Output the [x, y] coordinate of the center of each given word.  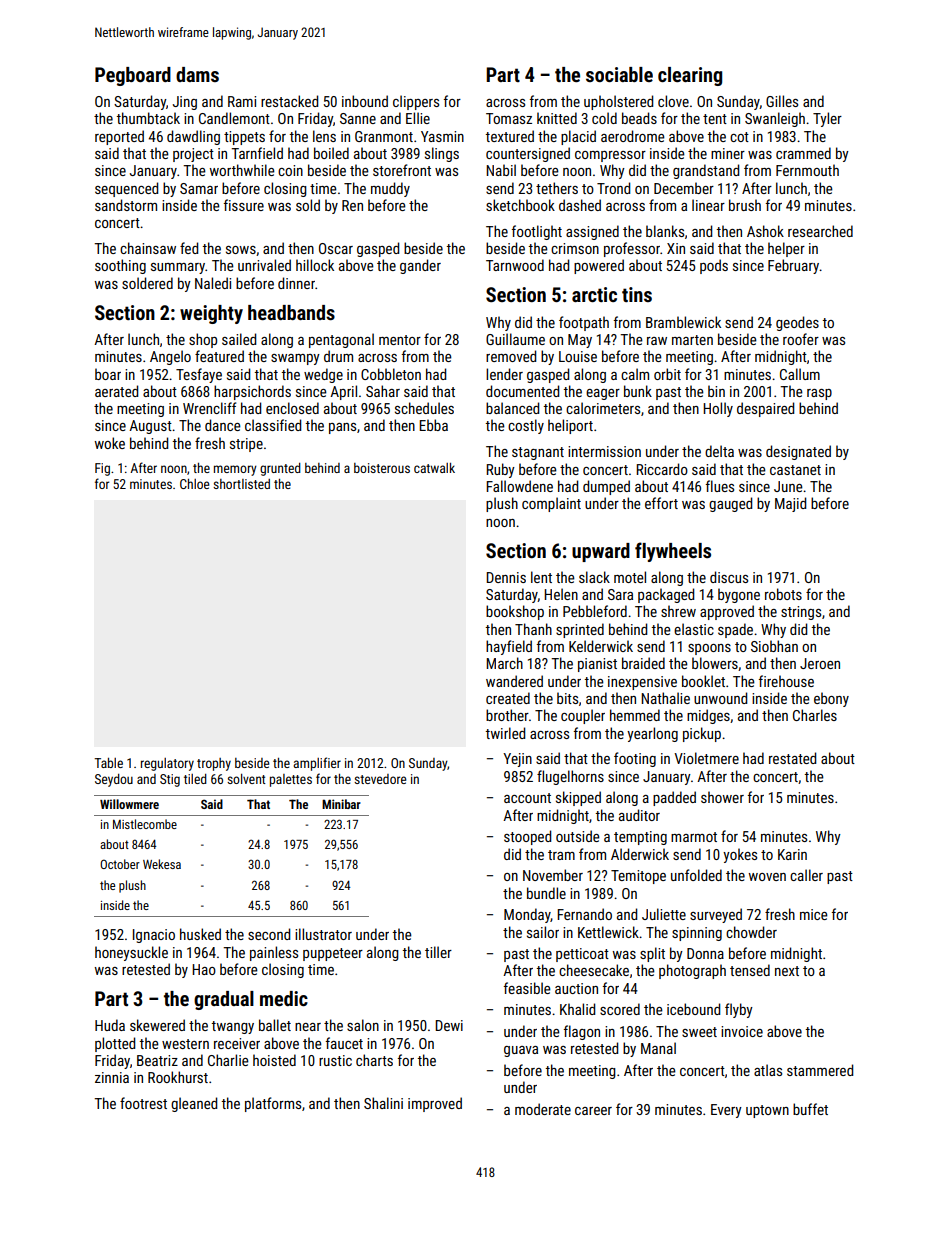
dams [197, 74]
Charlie [228, 1060]
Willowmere [129, 804]
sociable [619, 74]
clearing [690, 76]
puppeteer [333, 954]
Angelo [170, 357]
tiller [438, 952]
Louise [578, 356]
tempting [640, 838]
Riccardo [662, 469]
